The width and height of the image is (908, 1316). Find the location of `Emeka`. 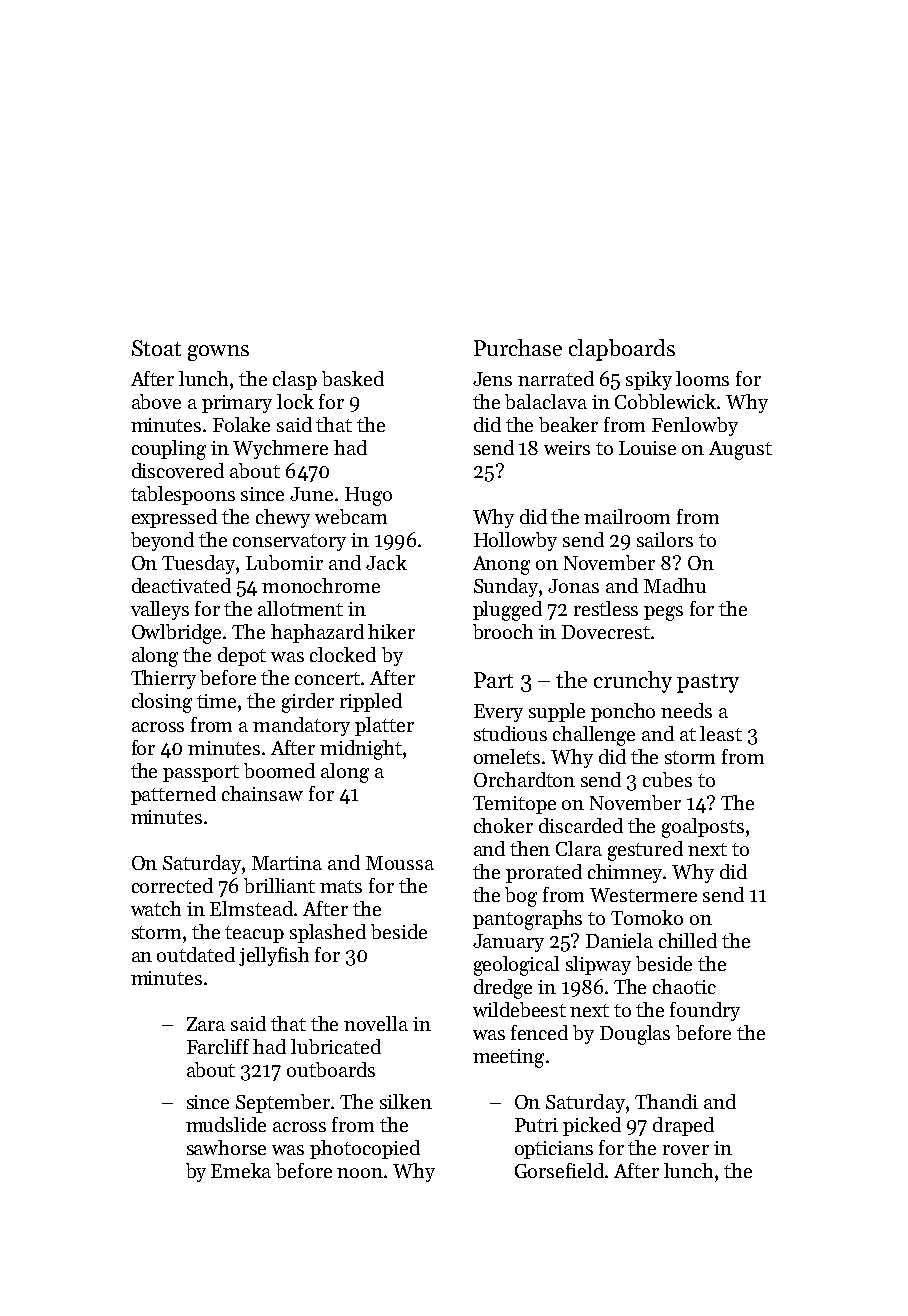

Emeka is located at coordinates (241, 1170).
